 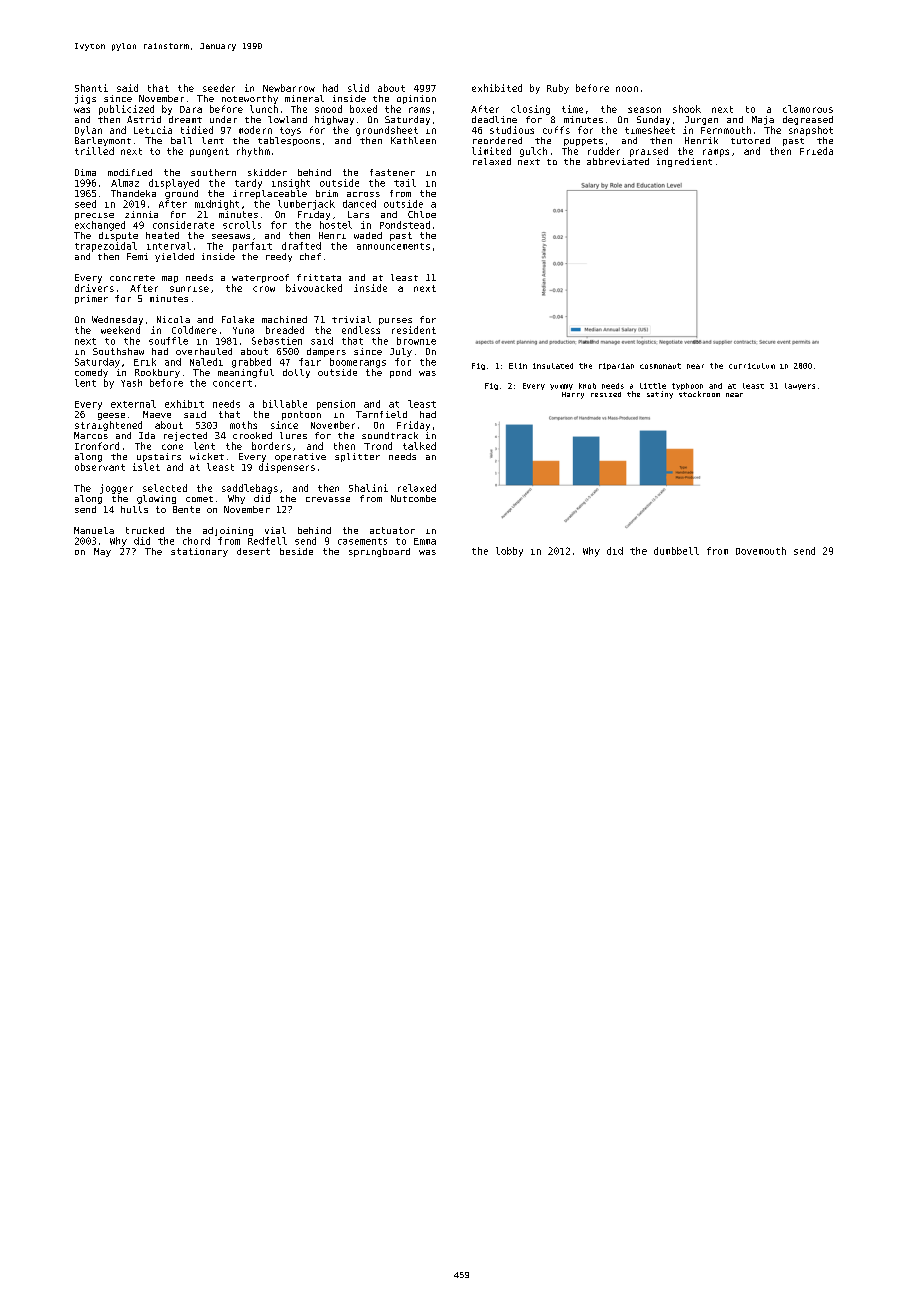 I want to click on Dovemouth, so click(x=761, y=551).
